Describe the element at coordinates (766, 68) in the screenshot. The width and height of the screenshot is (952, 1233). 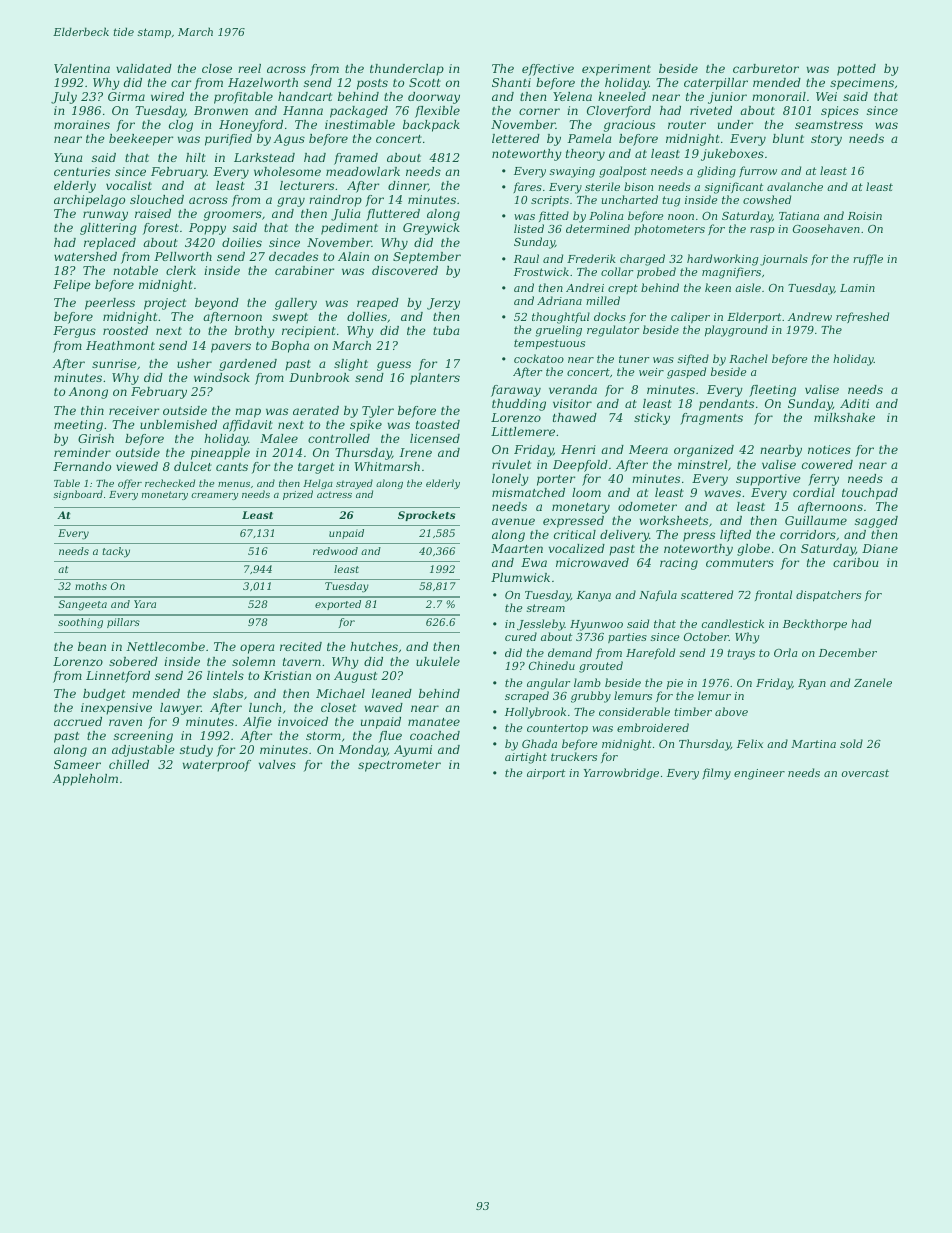
I see `carburetor` at that location.
